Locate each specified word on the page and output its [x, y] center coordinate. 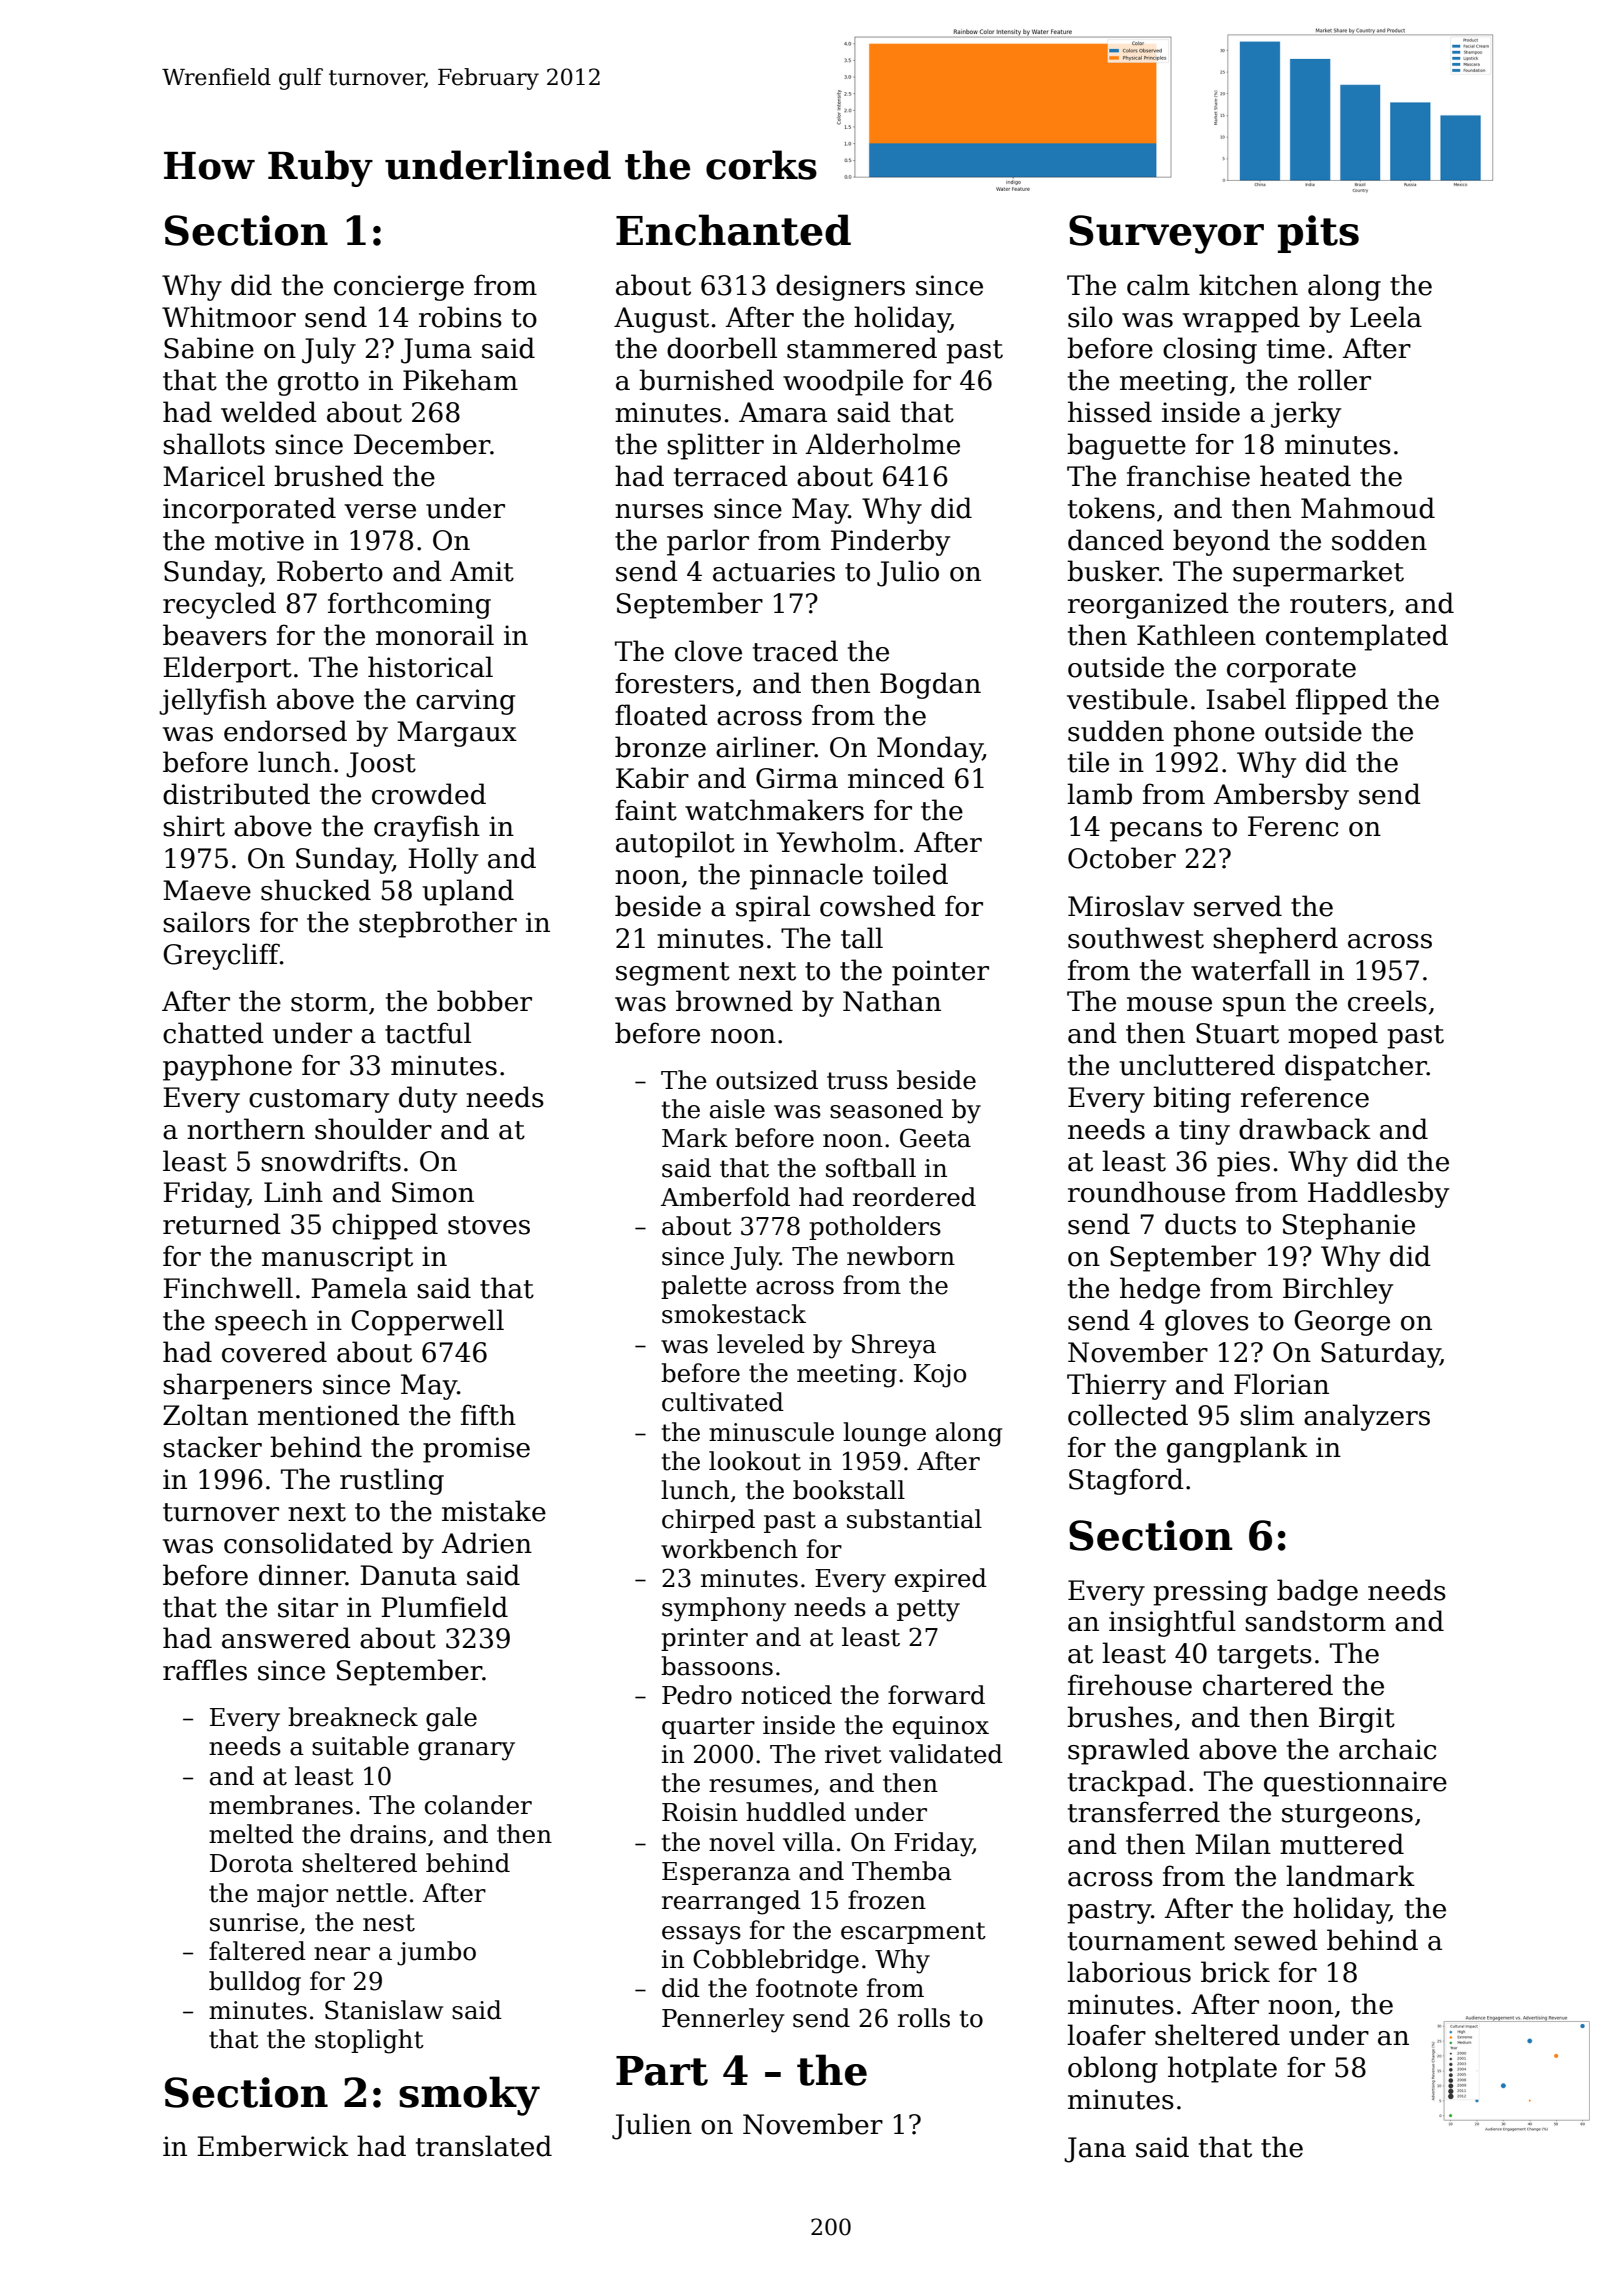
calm [1158, 285]
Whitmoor [229, 317]
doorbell [722, 348]
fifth [488, 1415]
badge [1317, 1592]
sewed [1276, 1940]
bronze [660, 747]
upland [468, 892]
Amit [482, 571]
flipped [1342, 701]
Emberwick [273, 2146]
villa [808, 1842]
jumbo [436, 1953]
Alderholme [882, 444]
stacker [212, 1447]
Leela [1386, 317]
